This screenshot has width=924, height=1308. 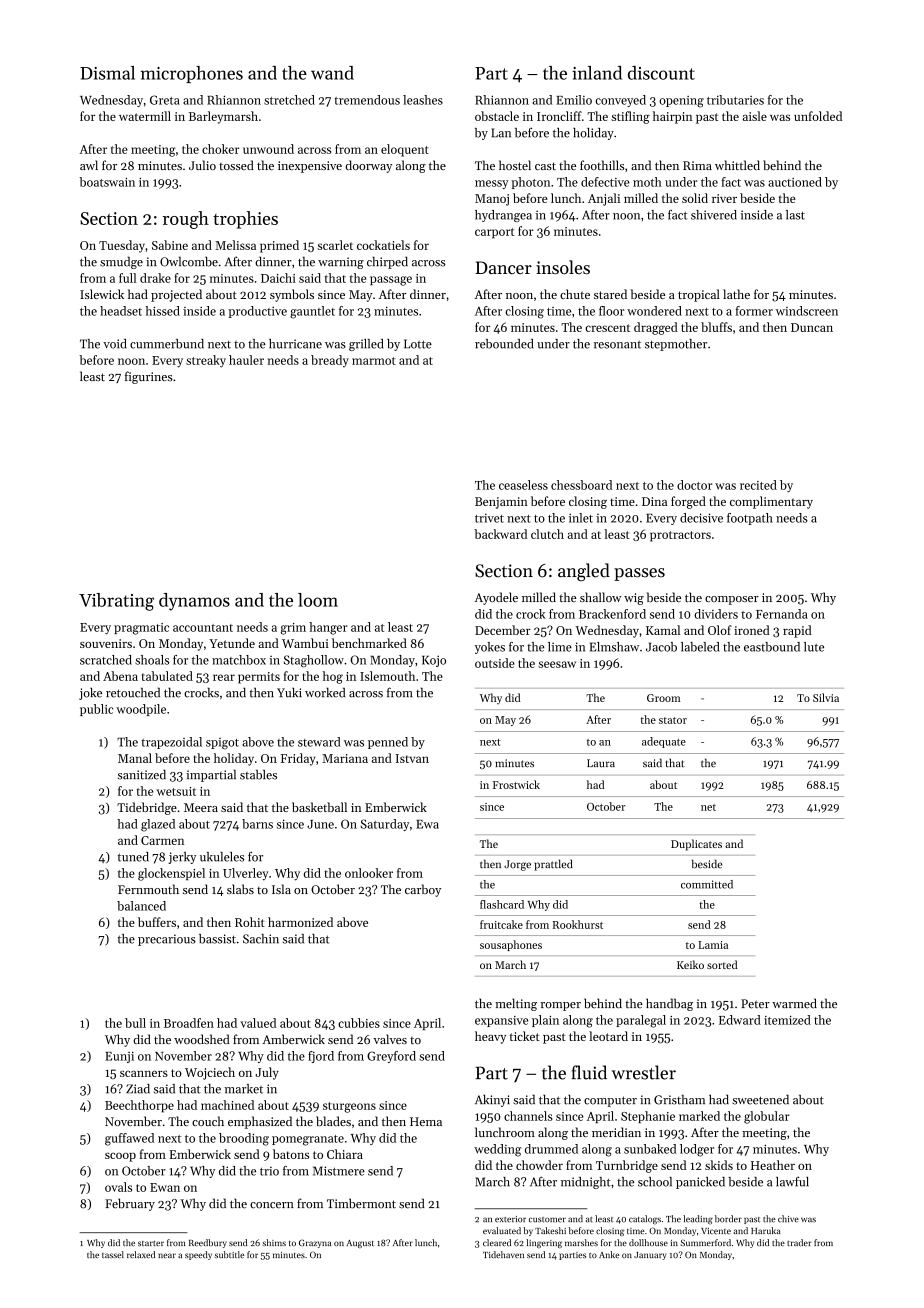 I want to click on marmot, so click(x=374, y=361).
